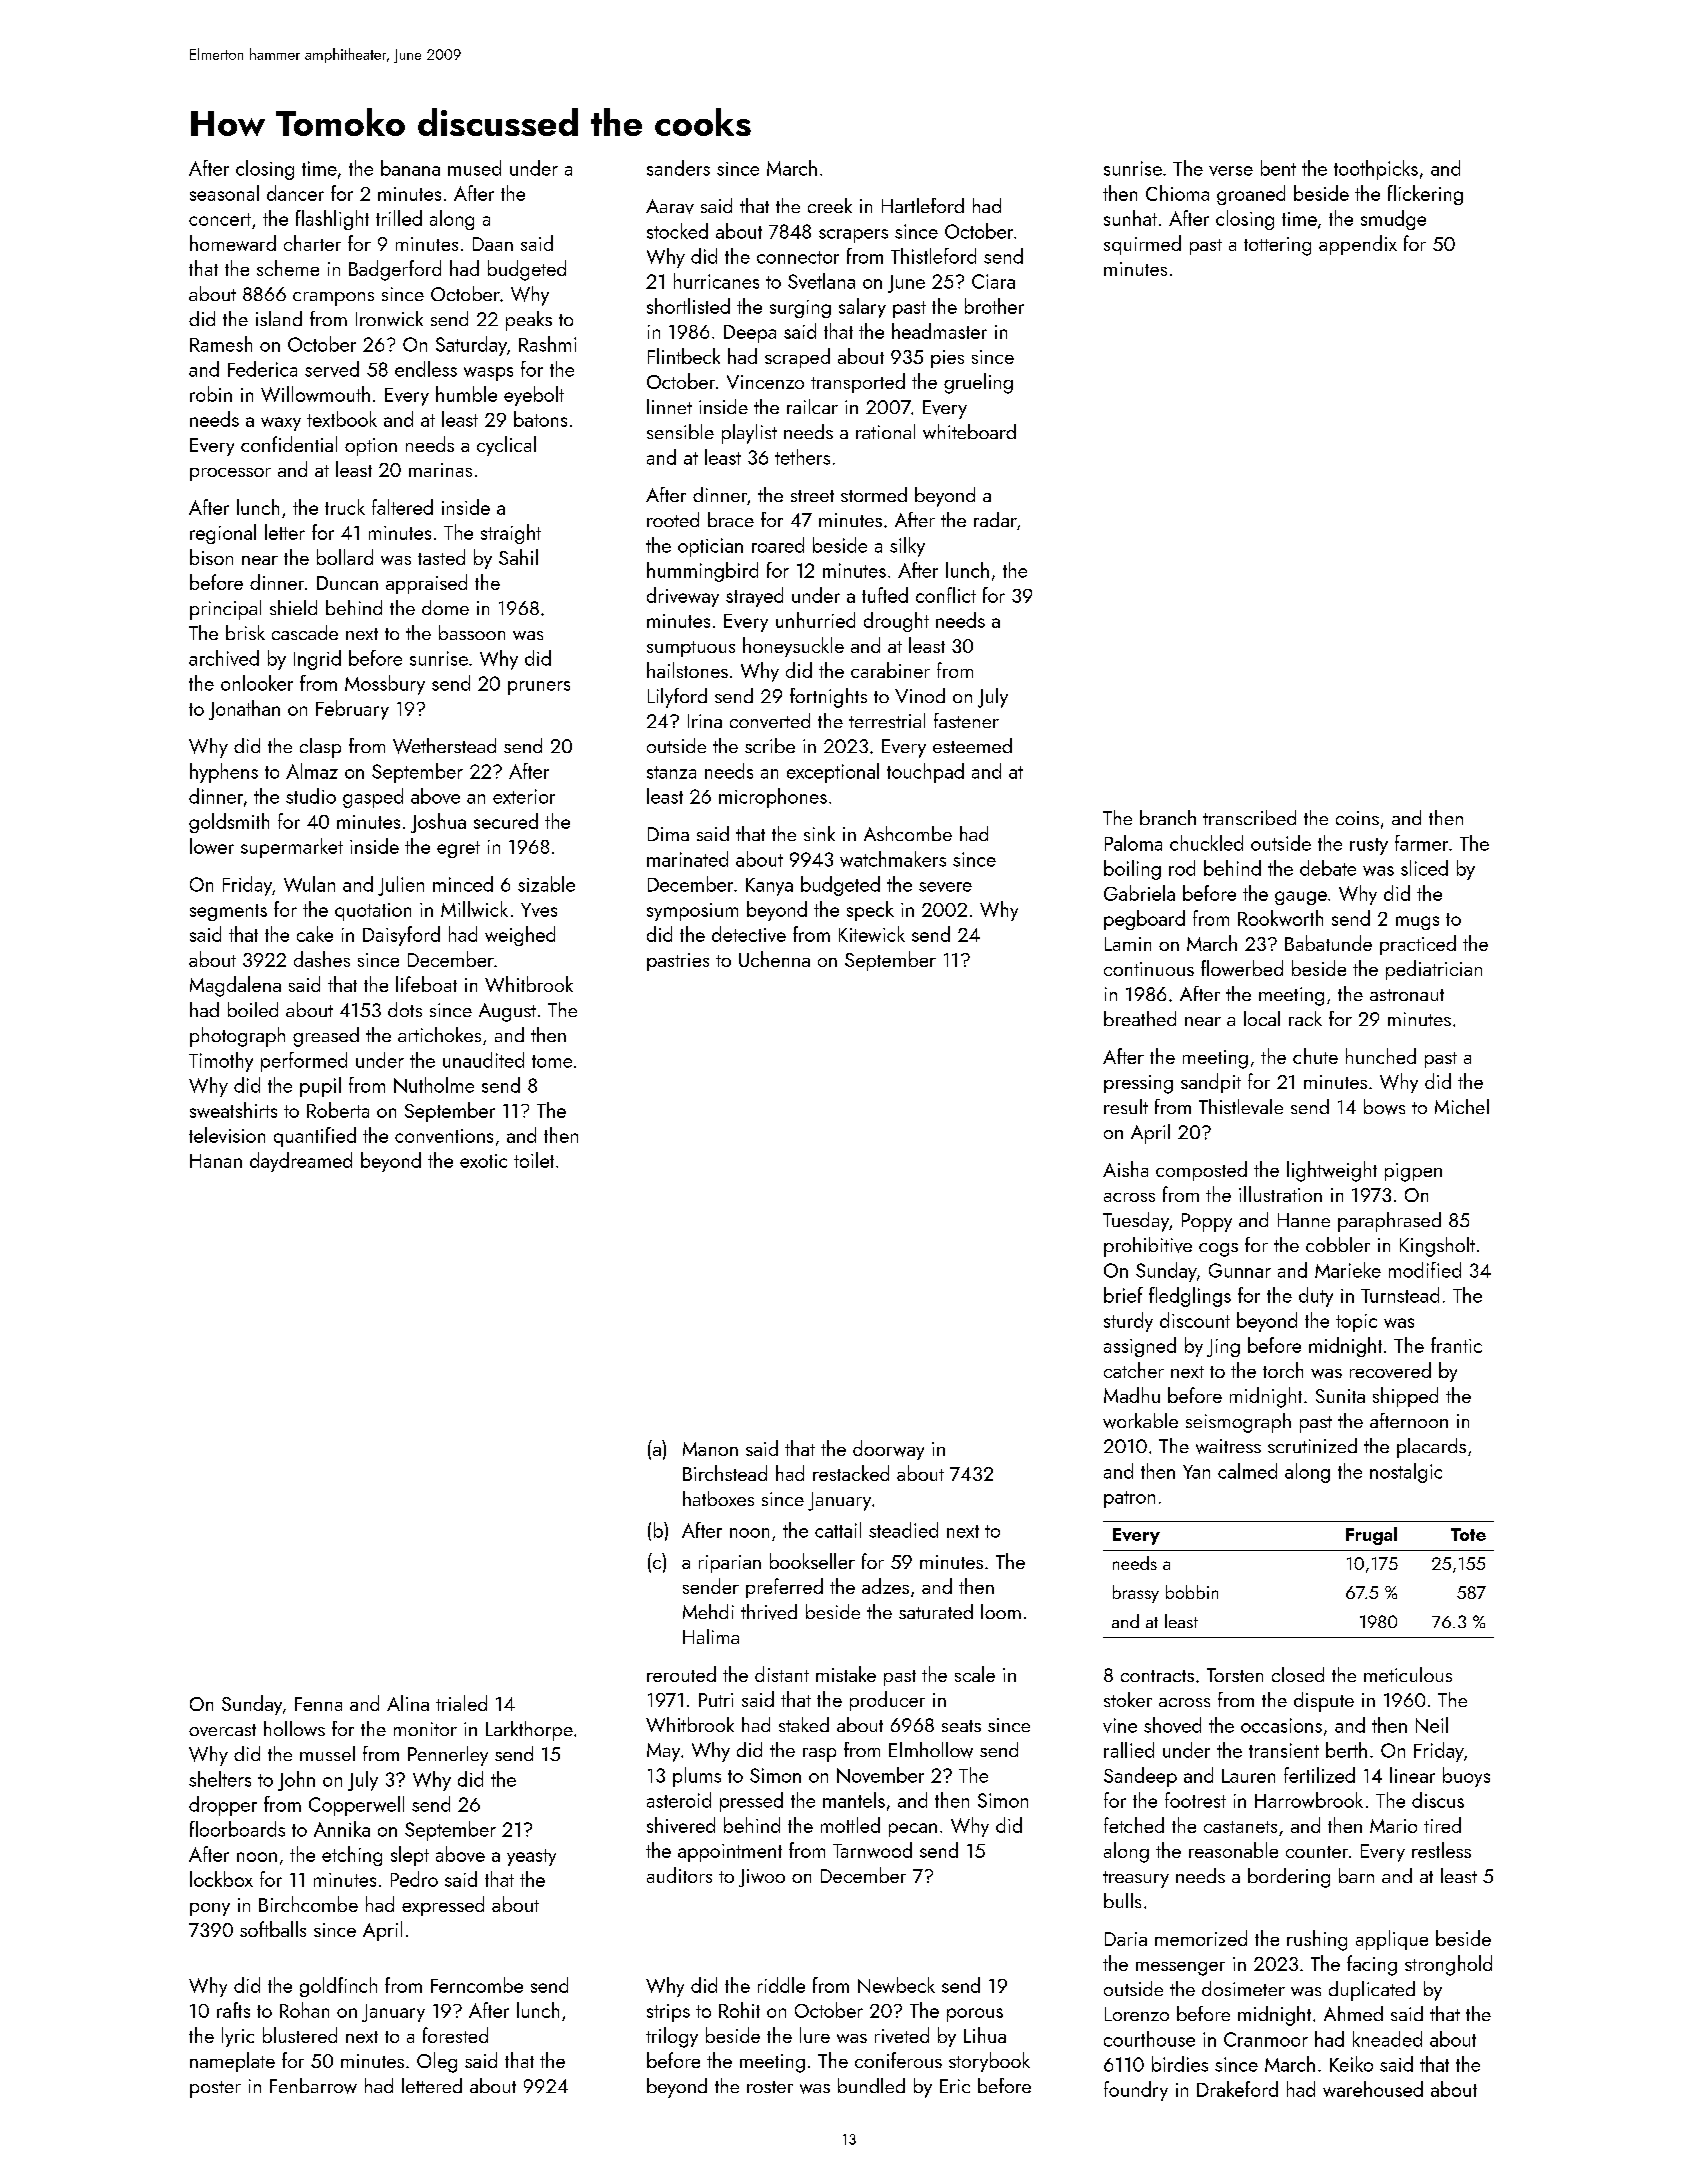 The image size is (1683, 2178). What do you see at coordinates (1233, 1850) in the page?
I see `reasonable` at bounding box center [1233, 1850].
